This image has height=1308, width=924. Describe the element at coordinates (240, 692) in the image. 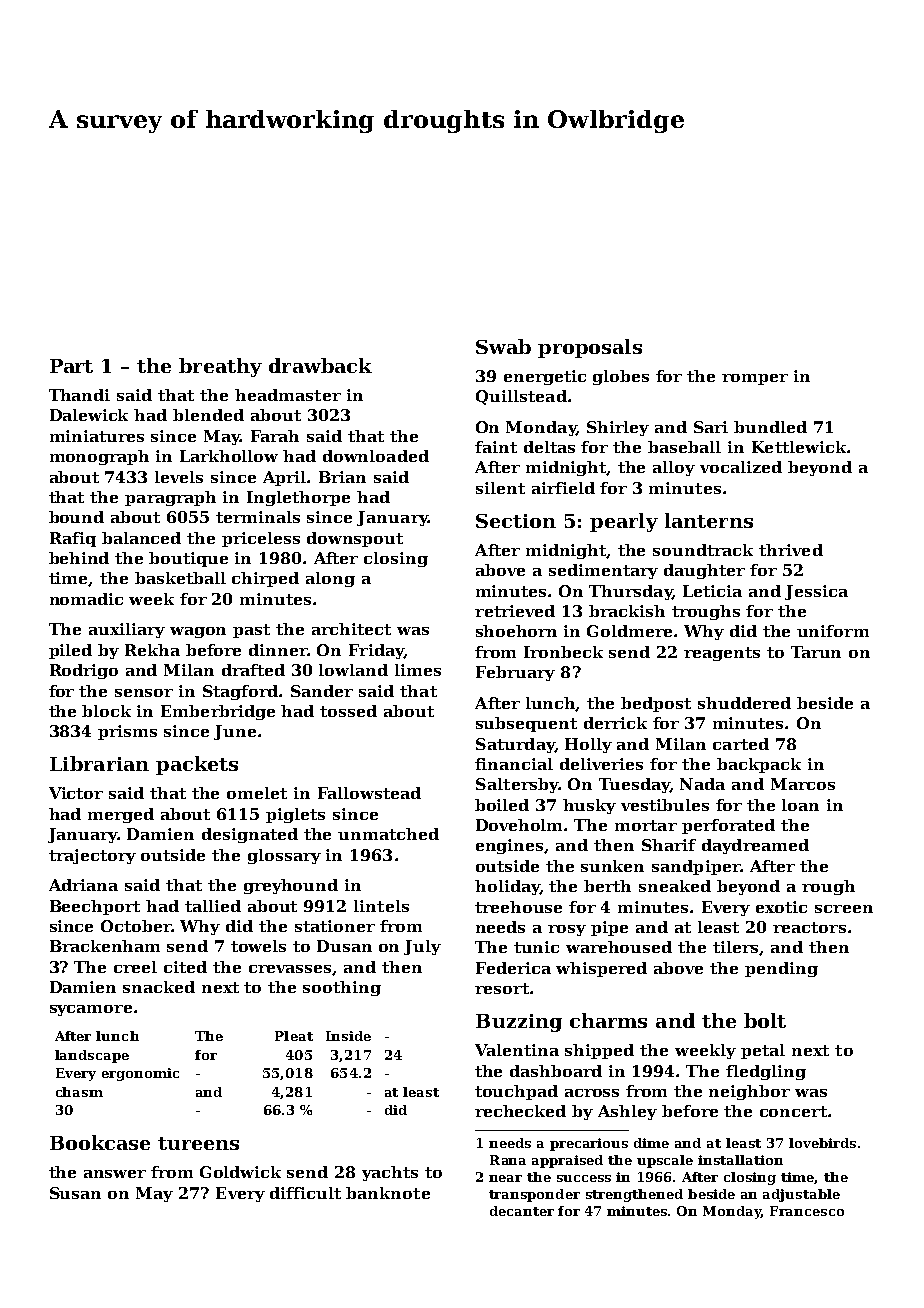

I see `Stagford` at that location.
